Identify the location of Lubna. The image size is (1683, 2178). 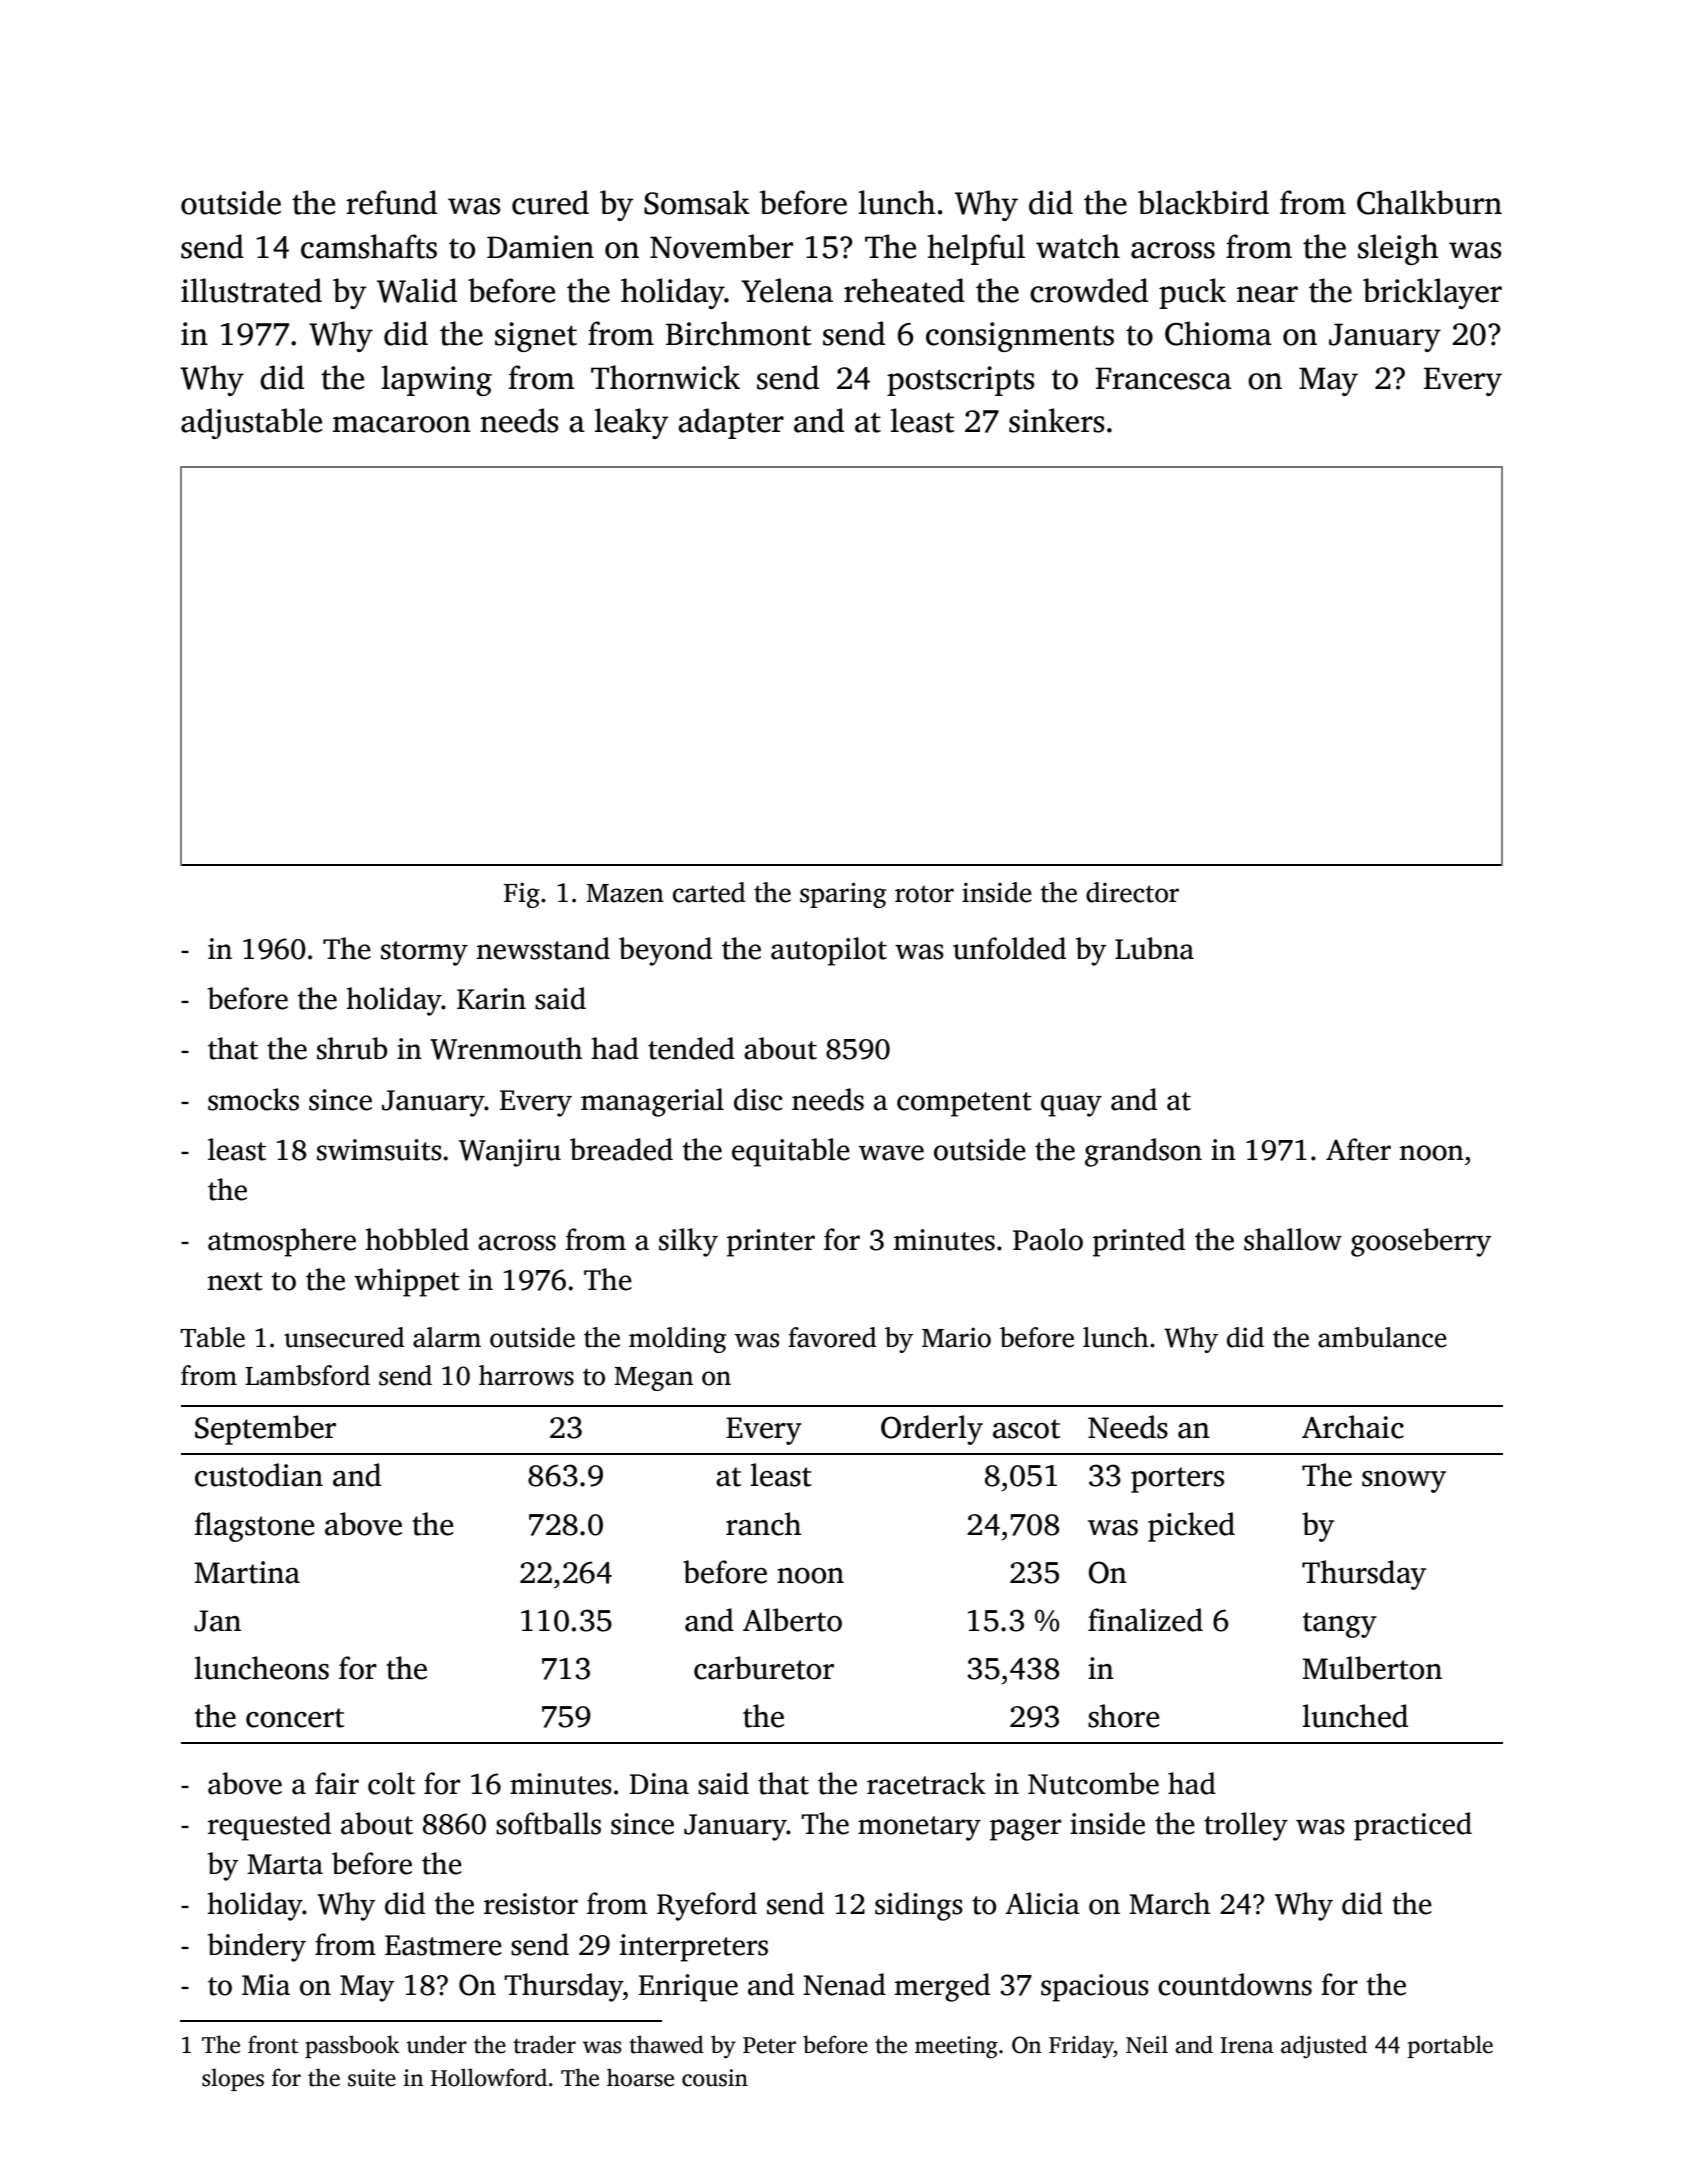
(1154, 948).
